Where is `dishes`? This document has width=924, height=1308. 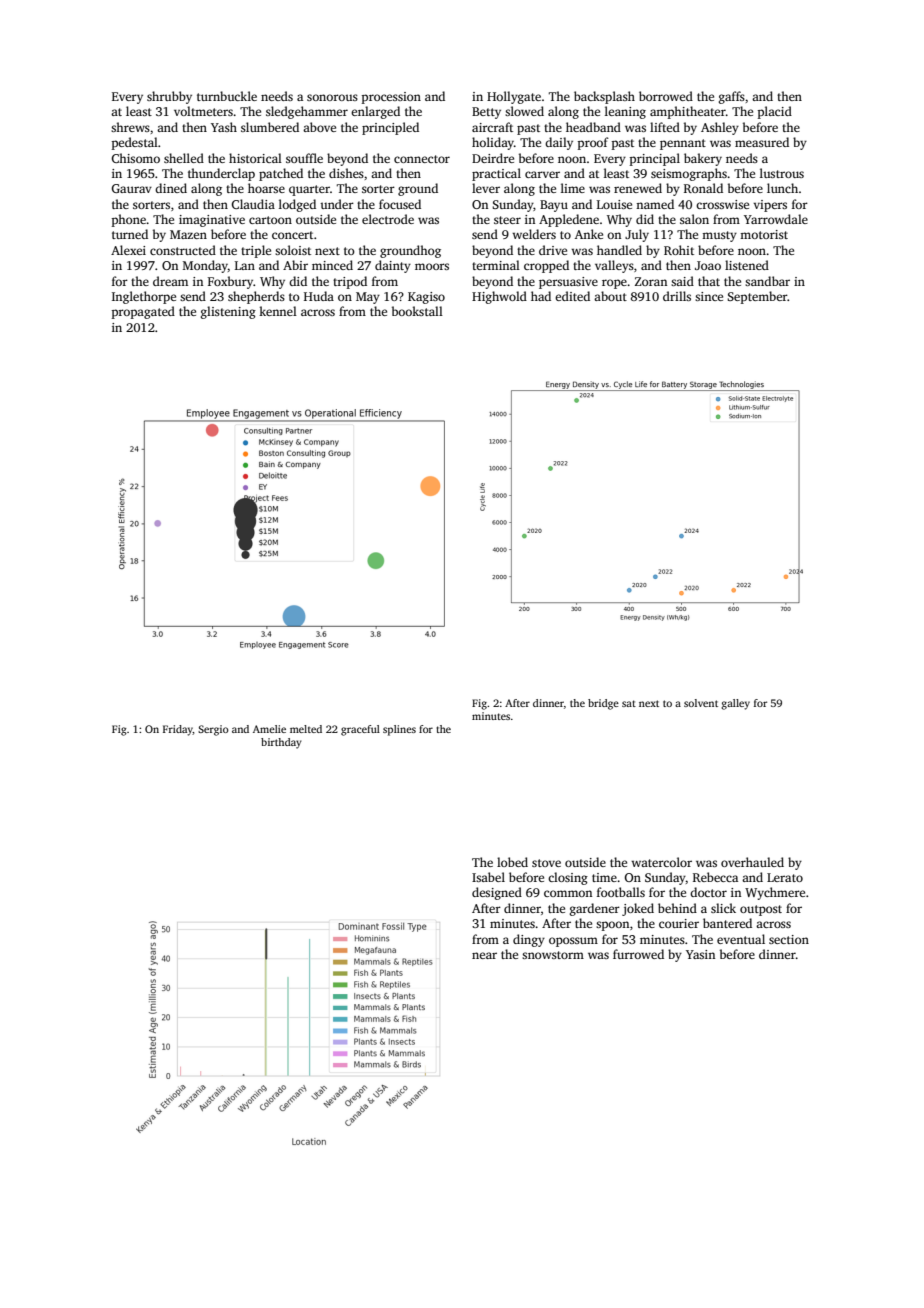 dishes is located at coordinates (346, 173).
